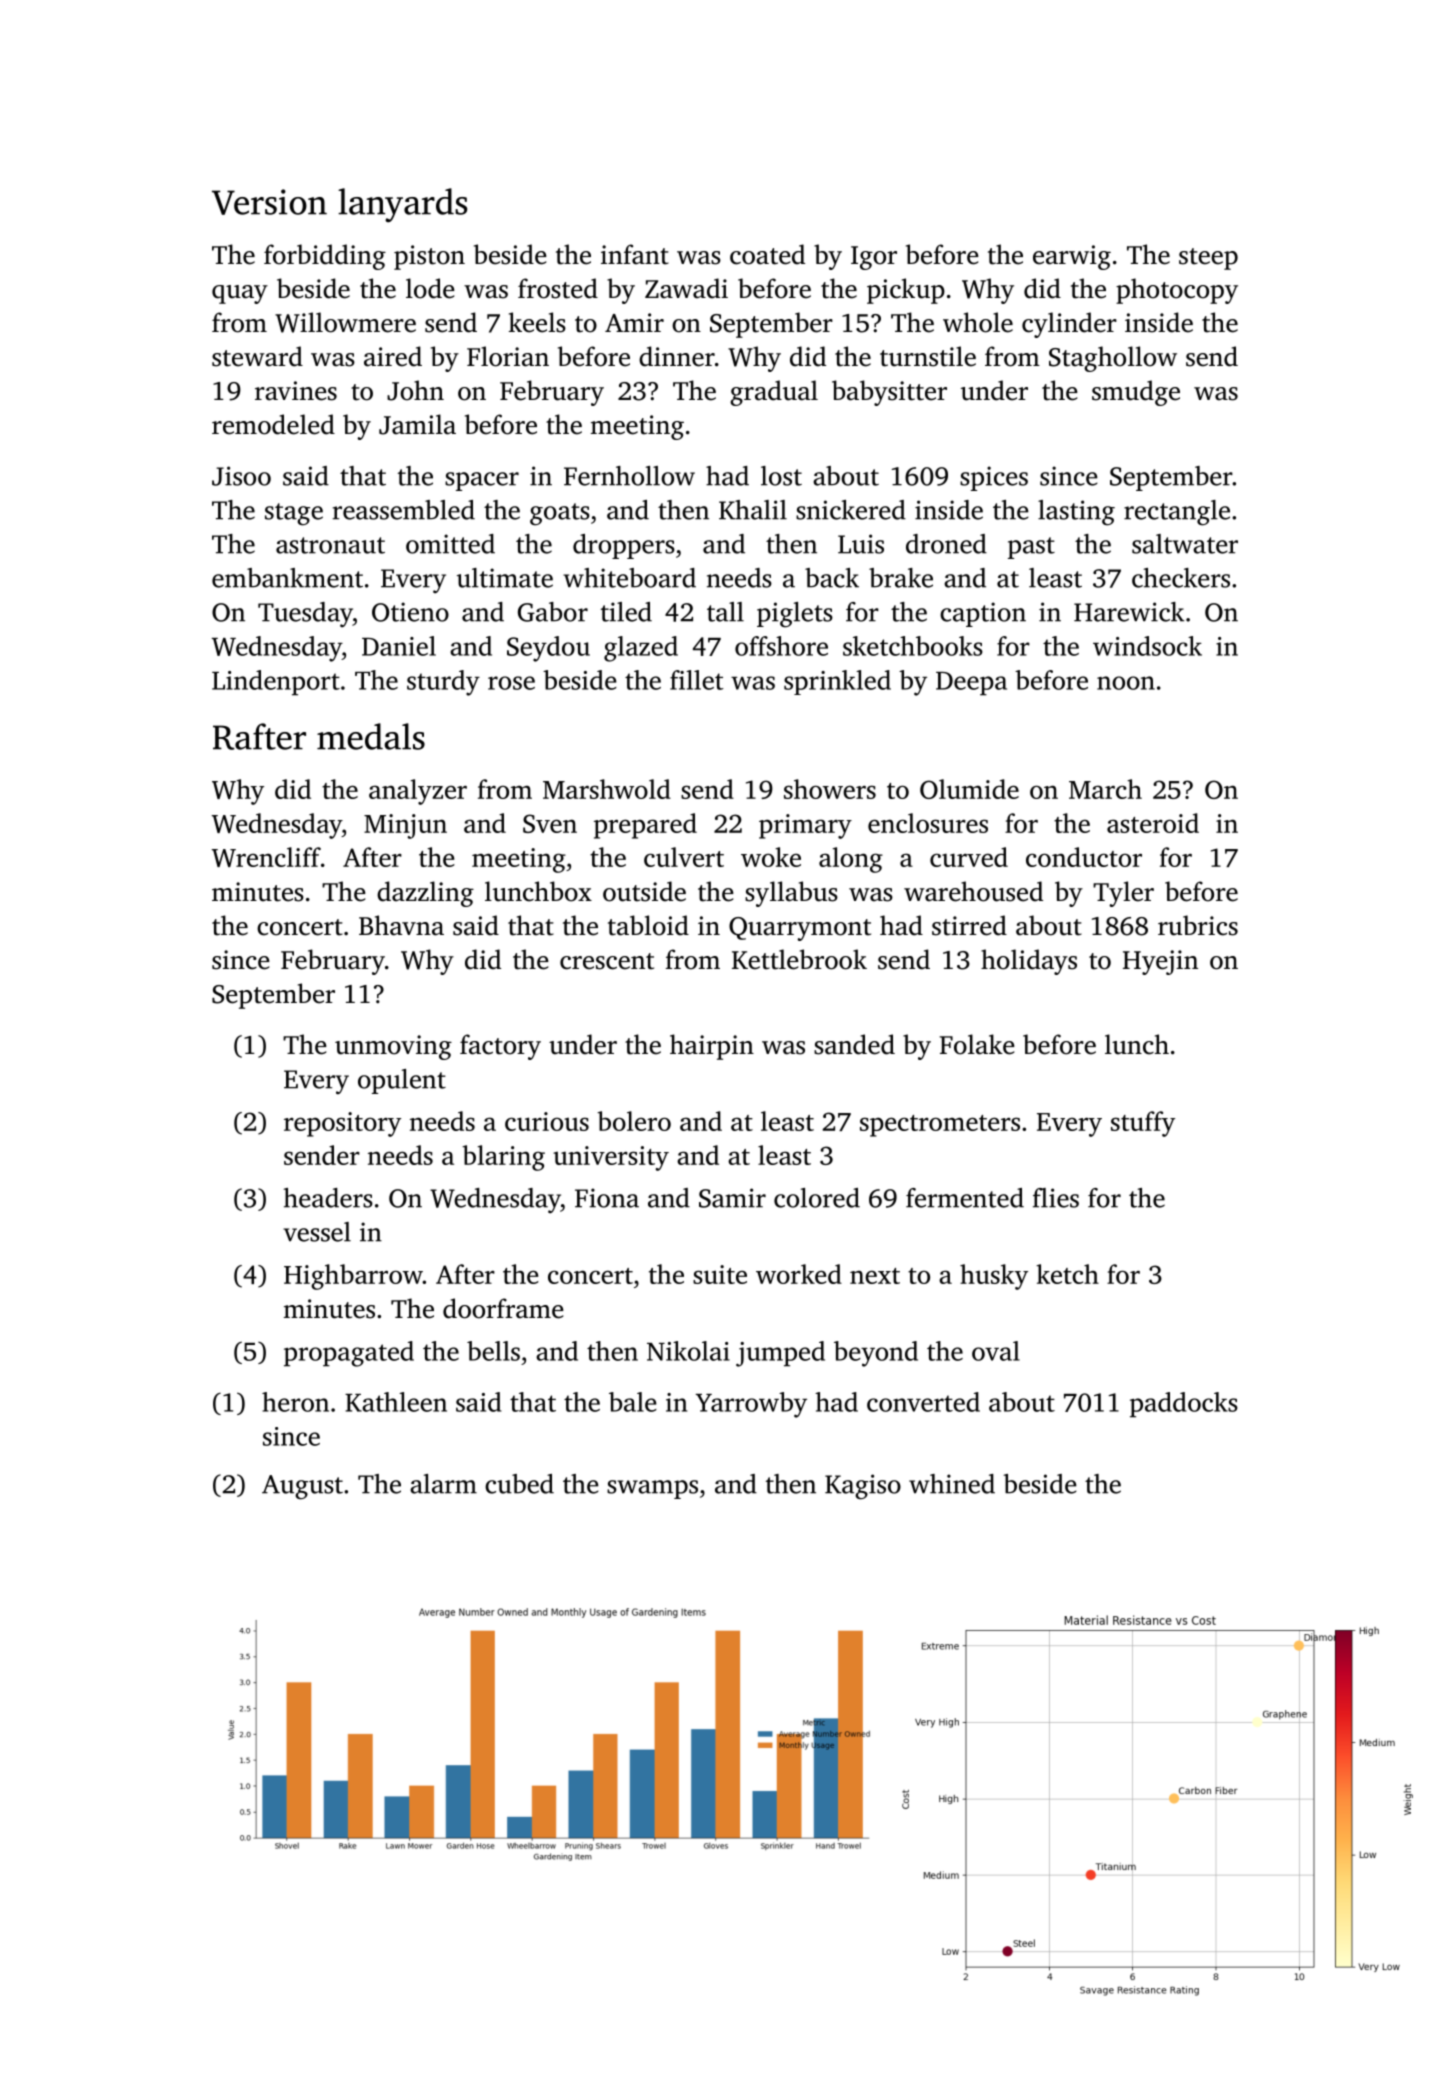  What do you see at coordinates (635, 254) in the document?
I see `infant` at bounding box center [635, 254].
